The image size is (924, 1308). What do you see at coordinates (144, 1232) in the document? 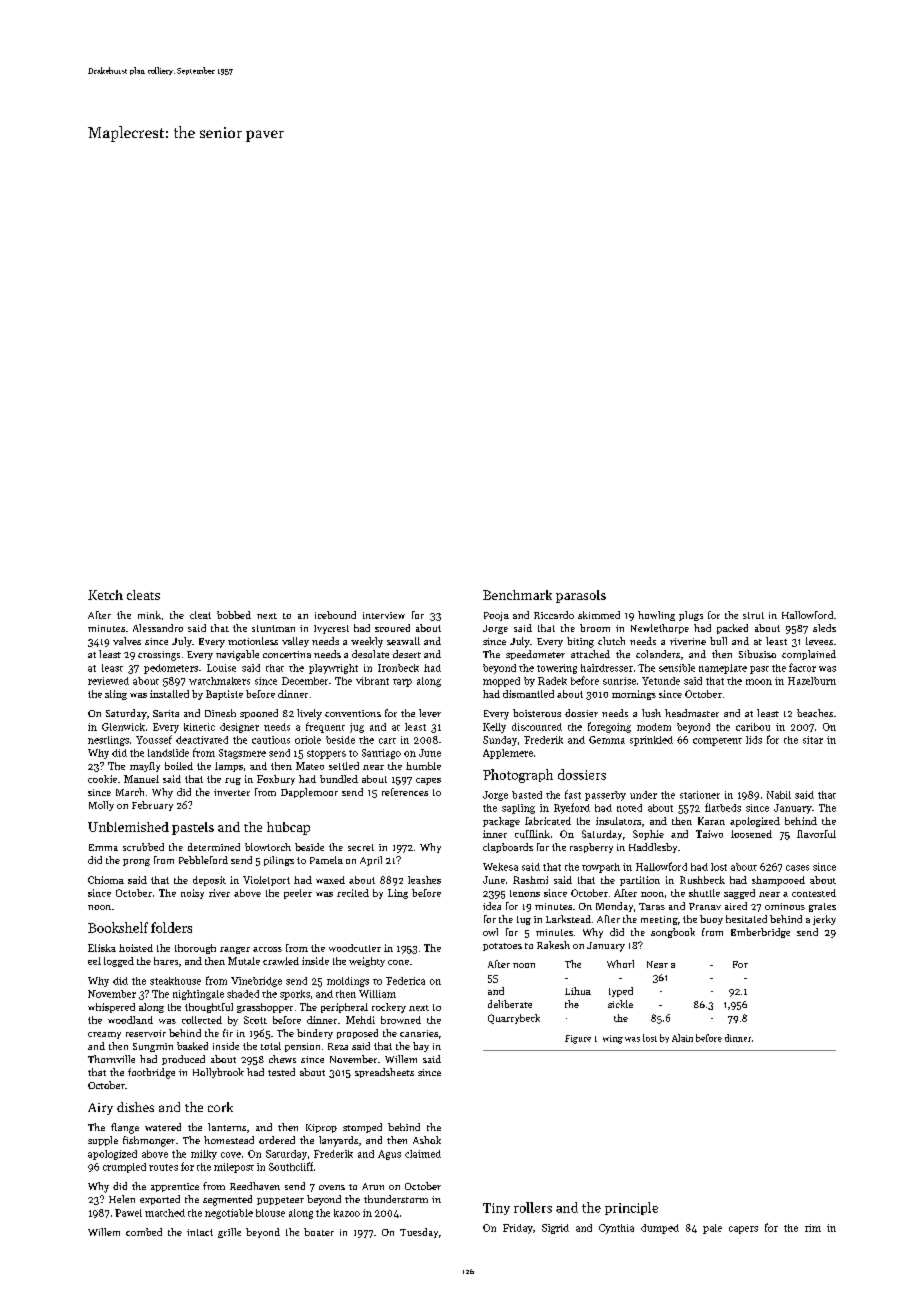
I see `combed` at bounding box center [144, 1232].
